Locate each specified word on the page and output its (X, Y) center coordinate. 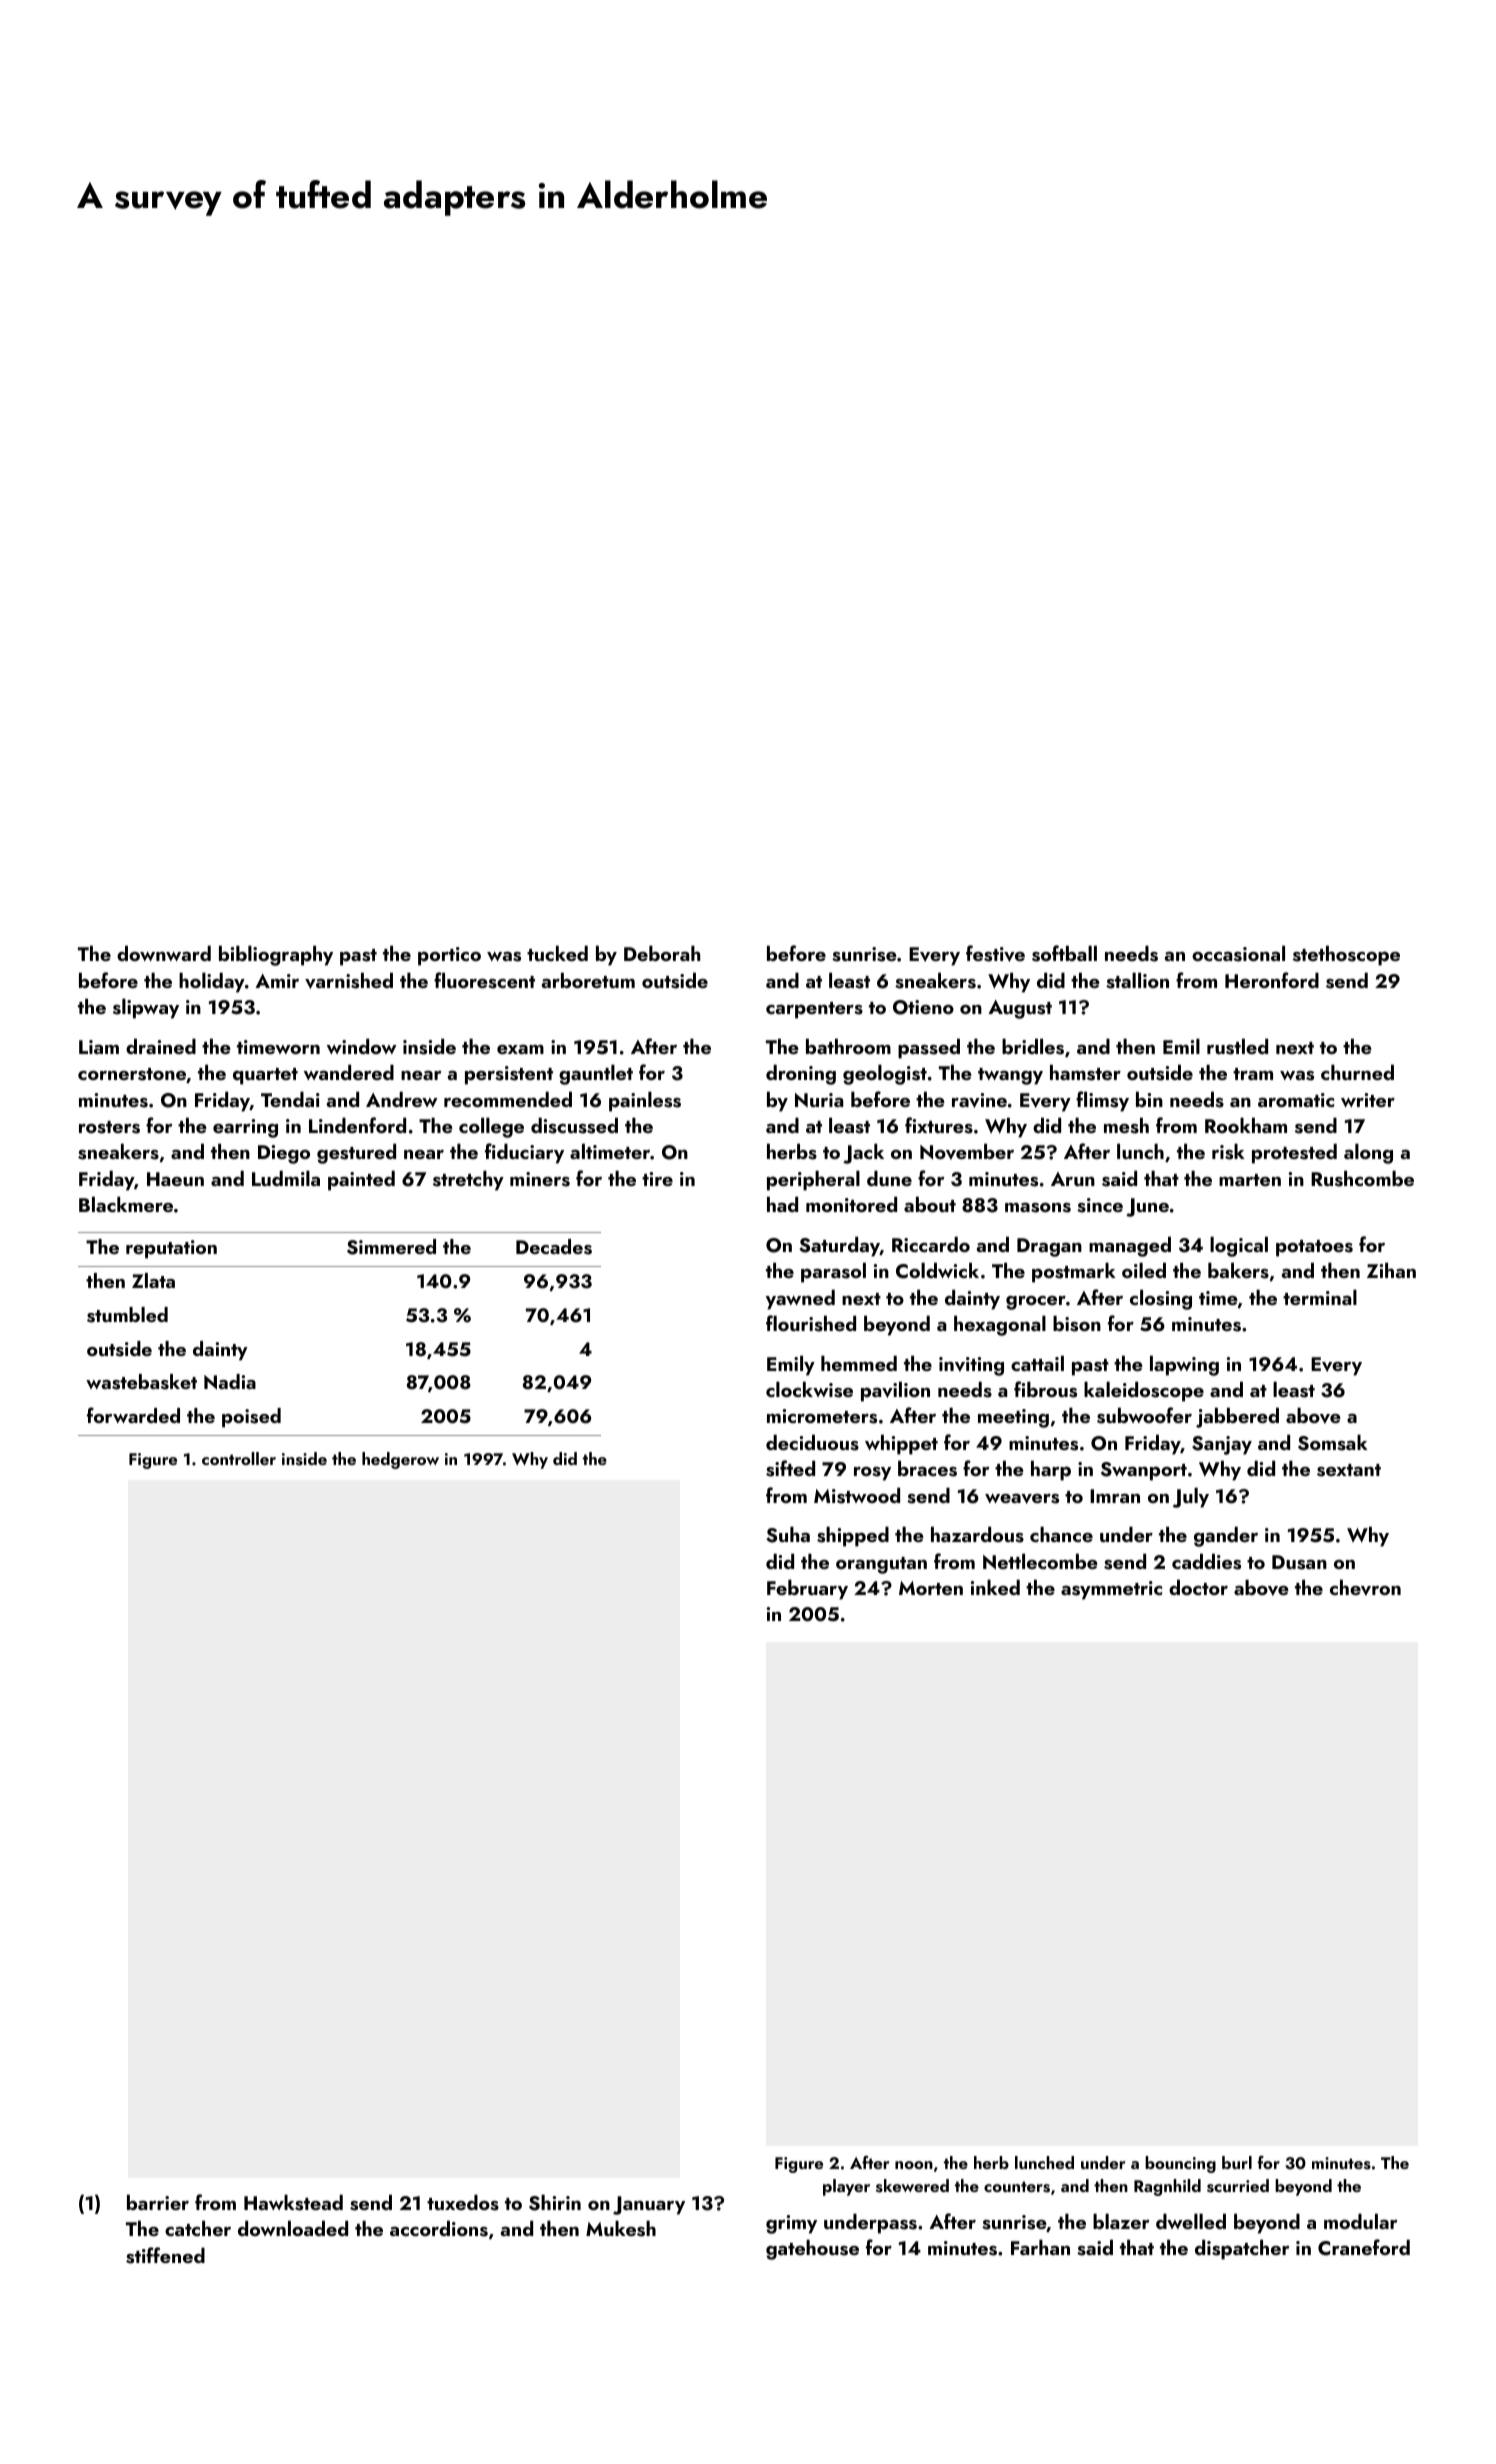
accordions (439, 2228)
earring (245, 1128)
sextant (1349, 1470)
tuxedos (463, 2202)
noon (914, 2165)
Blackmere (126, 1204)
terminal (1320, 1297)
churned (1357, 1072)
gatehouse (812, 2249)
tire (657, 1179)
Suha (788, 1534)
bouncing (1180, 2164)
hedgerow (400, 1460)
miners (540, 1179)
